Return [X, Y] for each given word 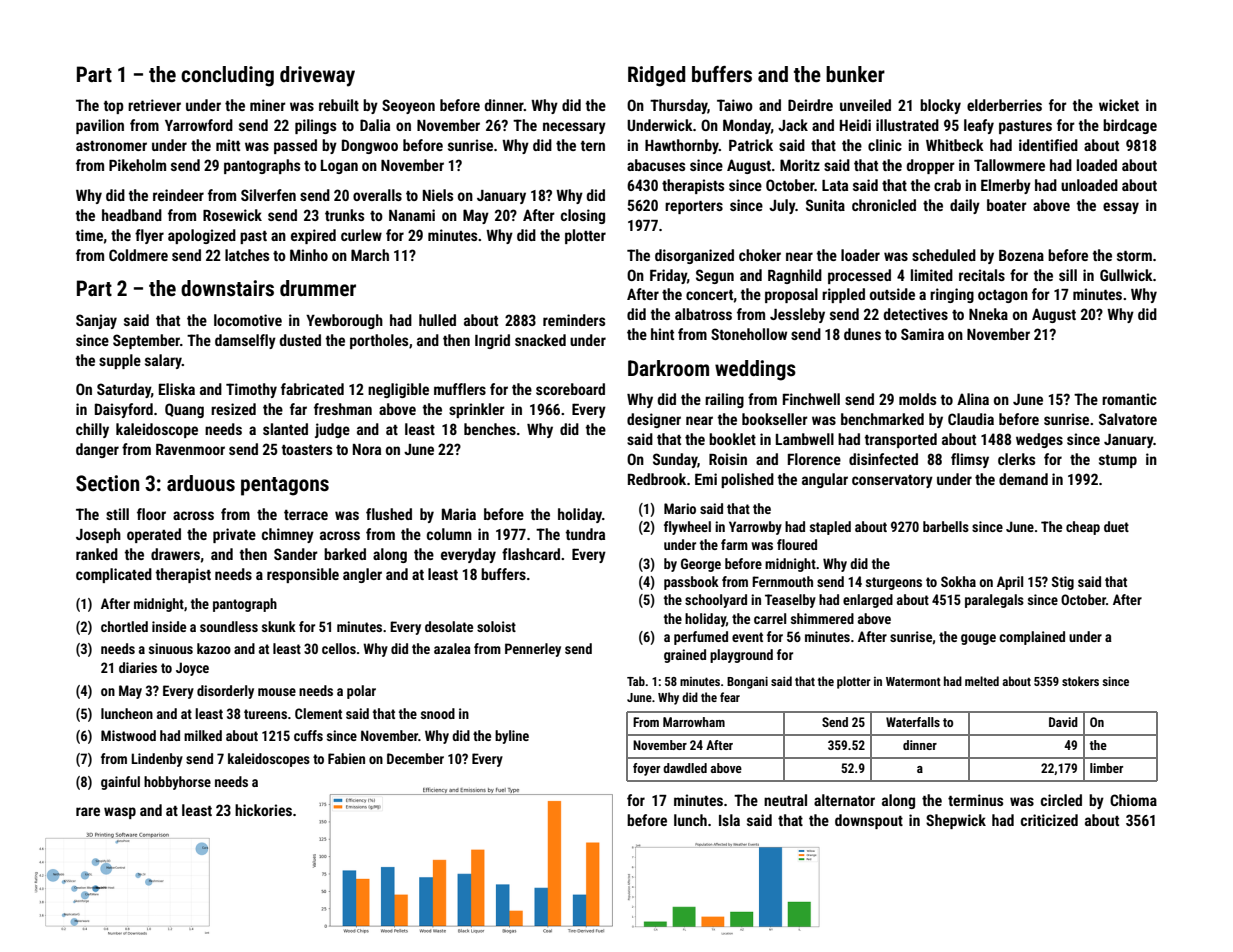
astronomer [111, 146]
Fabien [346, 758]
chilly [92, 430]
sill [1068, 275]
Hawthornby [682, 146]
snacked [540, 340]
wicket [1119, 105]
